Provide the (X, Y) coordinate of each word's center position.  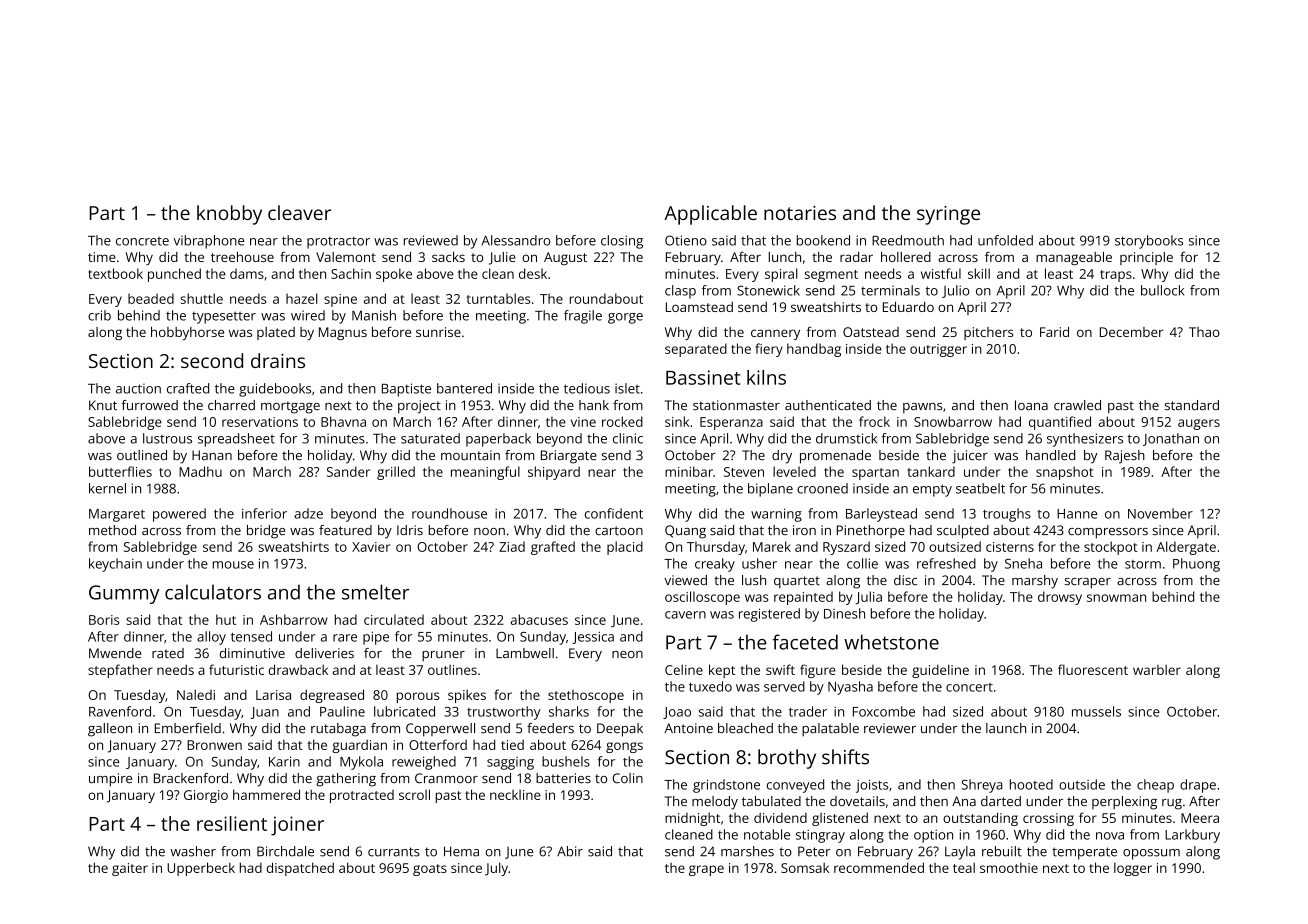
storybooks (1149, 242)
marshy (1035, 582)
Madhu (200, 471)
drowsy (1060, 598)
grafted (553, 548)
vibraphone (208, 242)
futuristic (236, 669)
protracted (362, 796)
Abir (570, 851)
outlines (452, 670)
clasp (680, 292)
